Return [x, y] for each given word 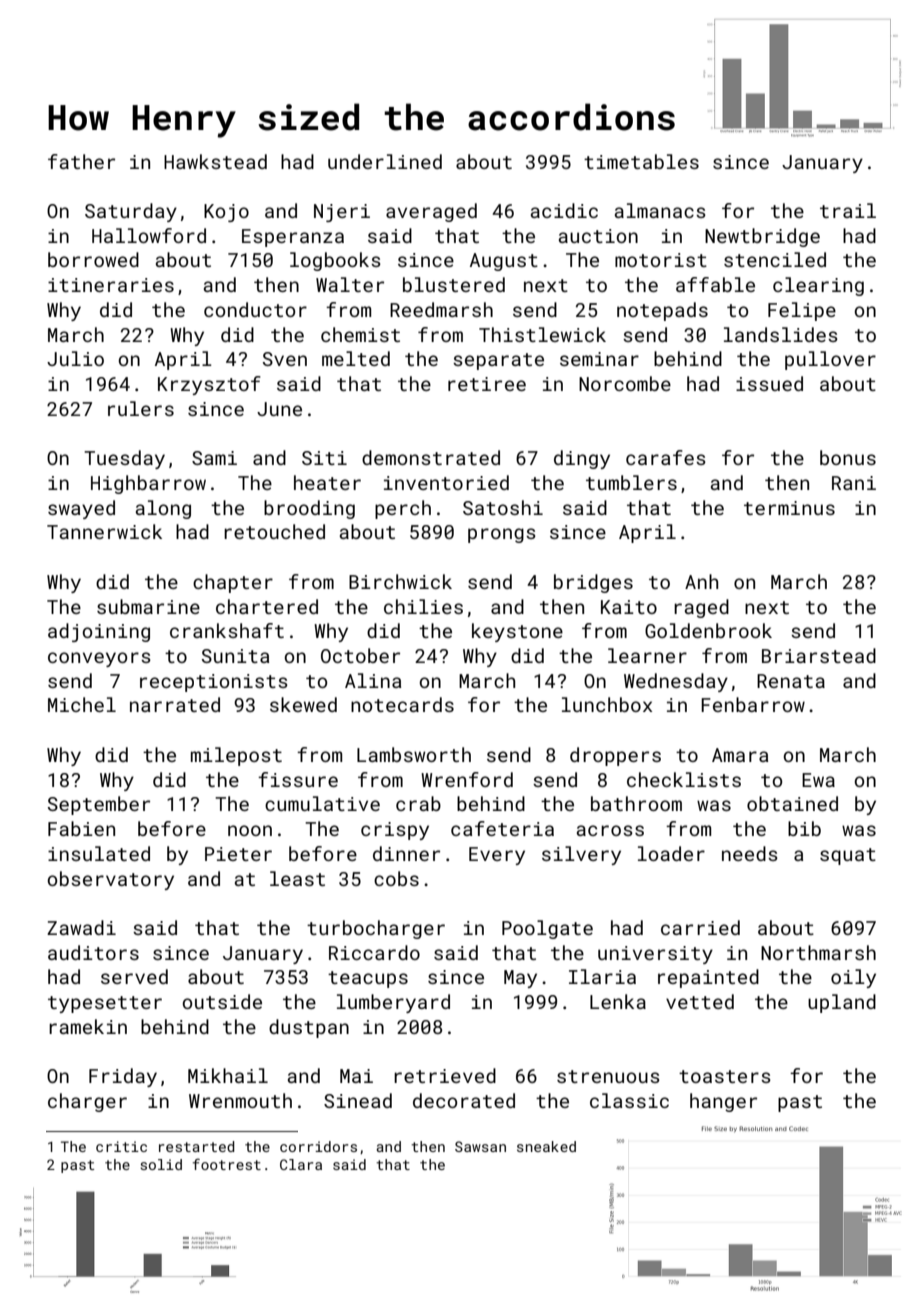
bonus [848, 457]
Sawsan [480, 1146]
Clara [301, 1164]
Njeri [342, 213]
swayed [81, 509]
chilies [423, 606]
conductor [255, 309]
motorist [661, 260]
